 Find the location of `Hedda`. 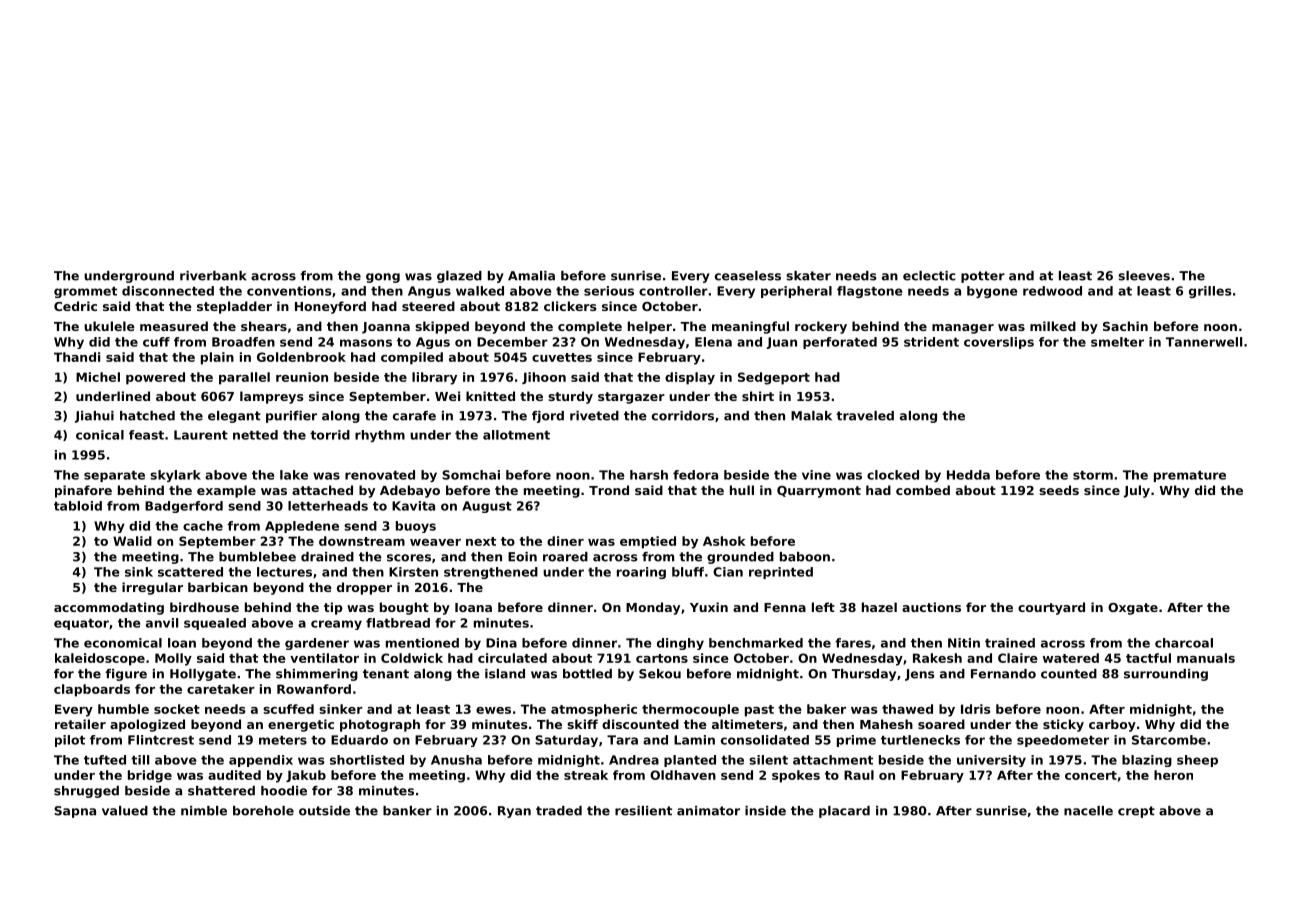

Hedda is located at coordinates (968, 475).
